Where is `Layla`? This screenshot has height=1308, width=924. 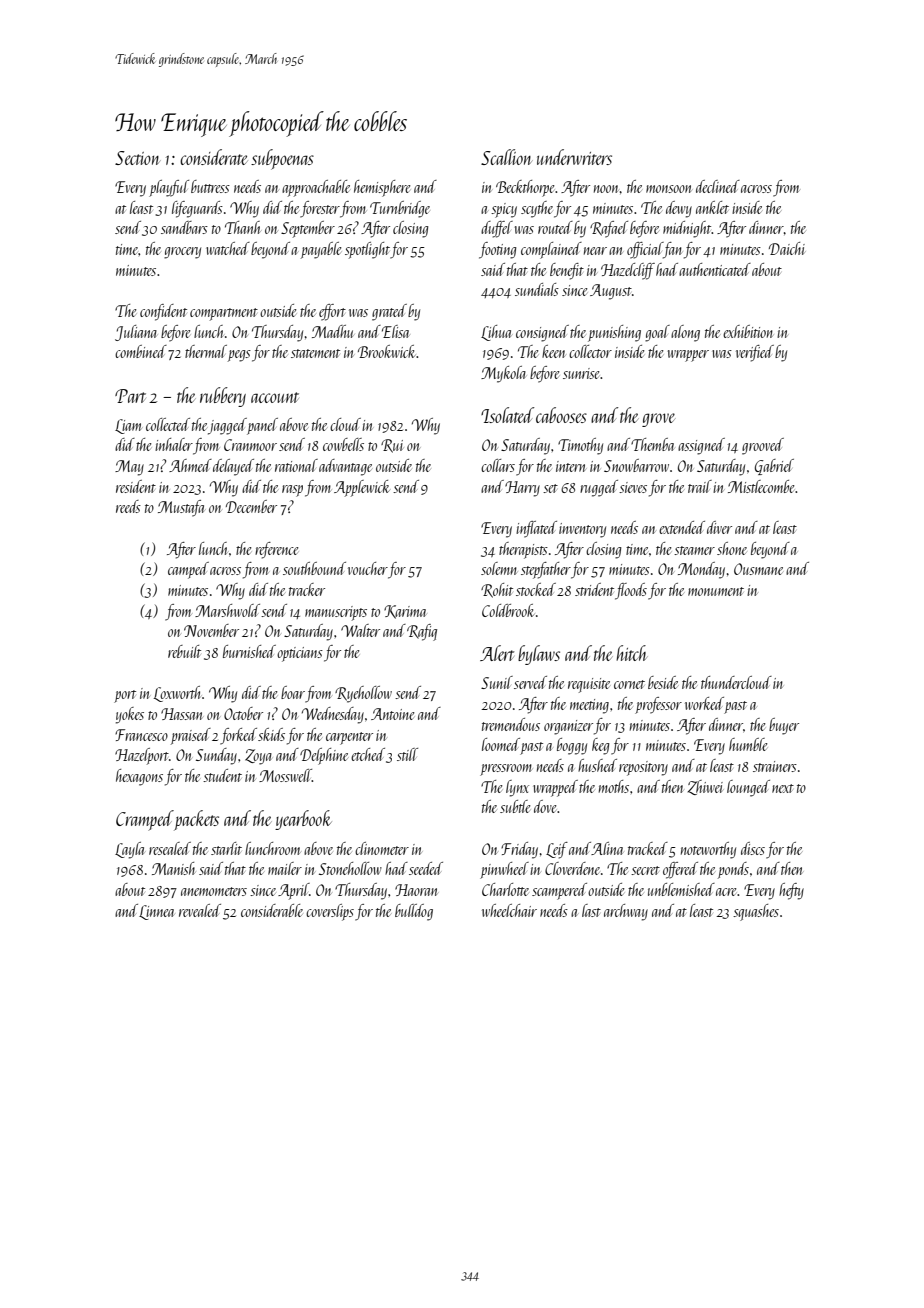
Layla is located at coordinates (130, 850).
